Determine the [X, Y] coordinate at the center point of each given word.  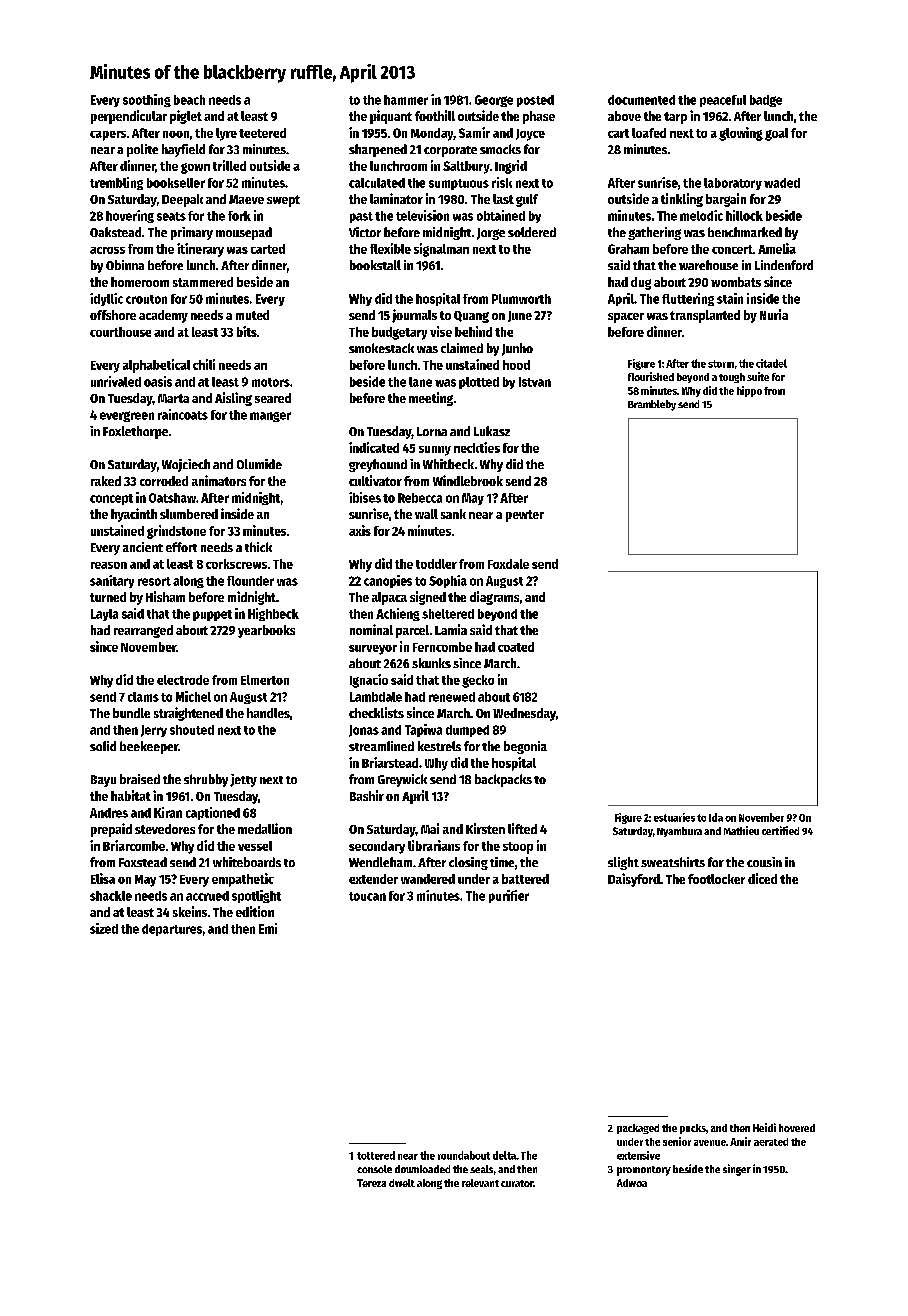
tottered [376, 1155]
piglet [186, 117]
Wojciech [186, 465]
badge [766, 101]
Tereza [371, 1183]
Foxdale [508, 564]
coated [516, 647]
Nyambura [679, 832]
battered [525, 879]
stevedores [165, 829]
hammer [406, 100]
